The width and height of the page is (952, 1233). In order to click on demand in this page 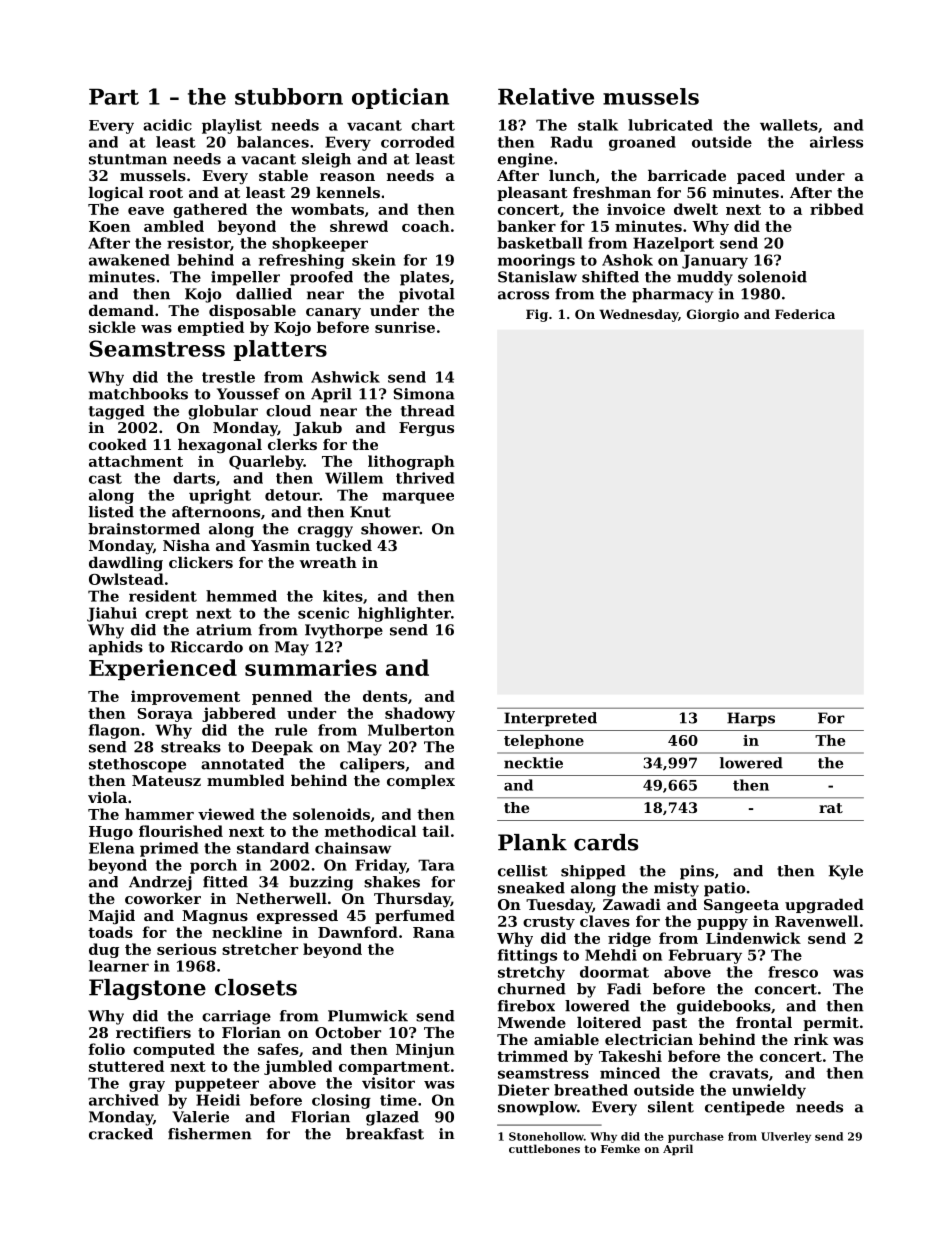, I will do `click(121, 310)`.
